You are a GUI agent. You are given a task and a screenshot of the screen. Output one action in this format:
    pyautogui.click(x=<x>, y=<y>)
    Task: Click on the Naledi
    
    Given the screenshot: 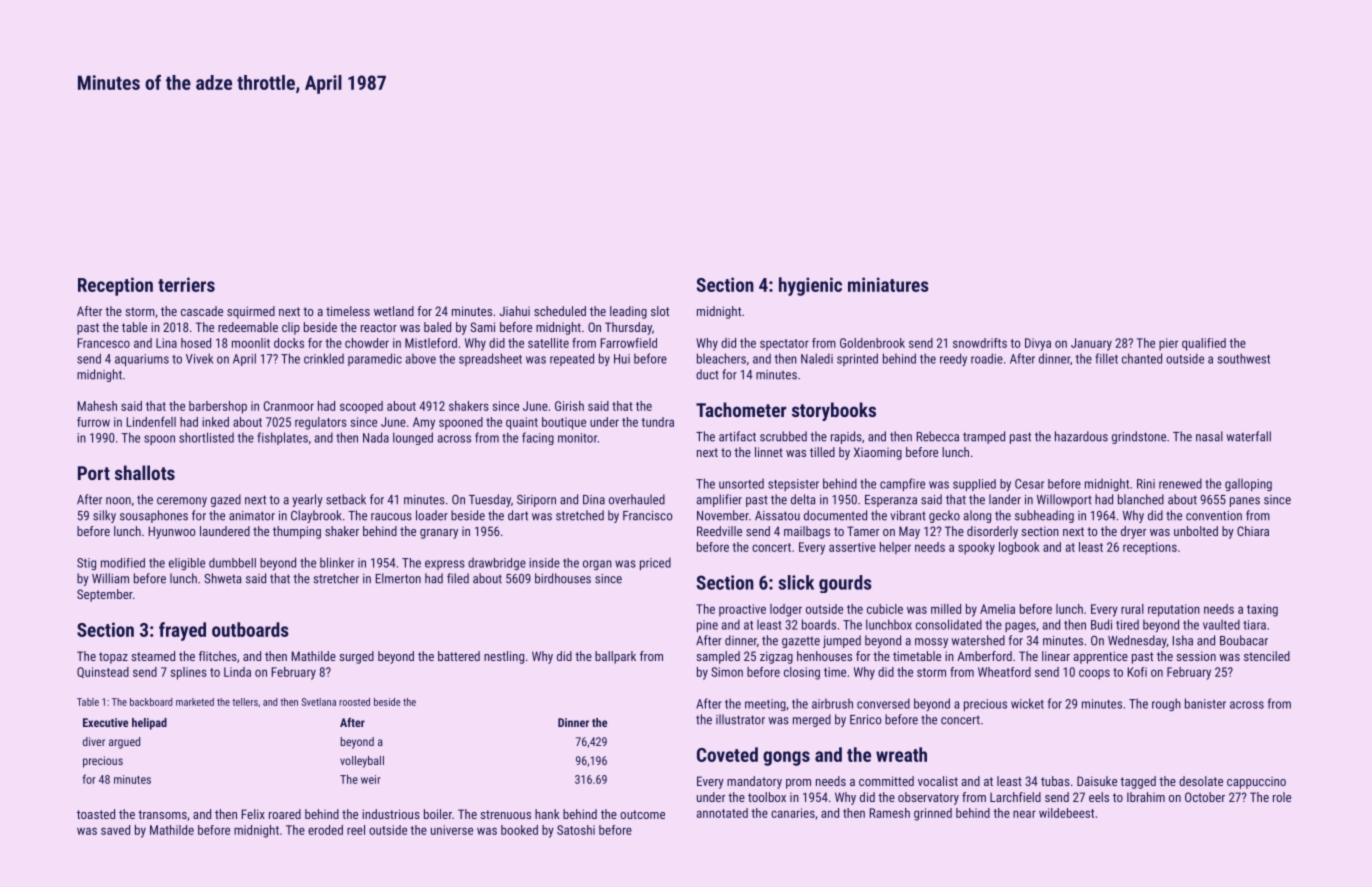 What is the action you would take?
    pyautogui.click(x=817, y=358)
